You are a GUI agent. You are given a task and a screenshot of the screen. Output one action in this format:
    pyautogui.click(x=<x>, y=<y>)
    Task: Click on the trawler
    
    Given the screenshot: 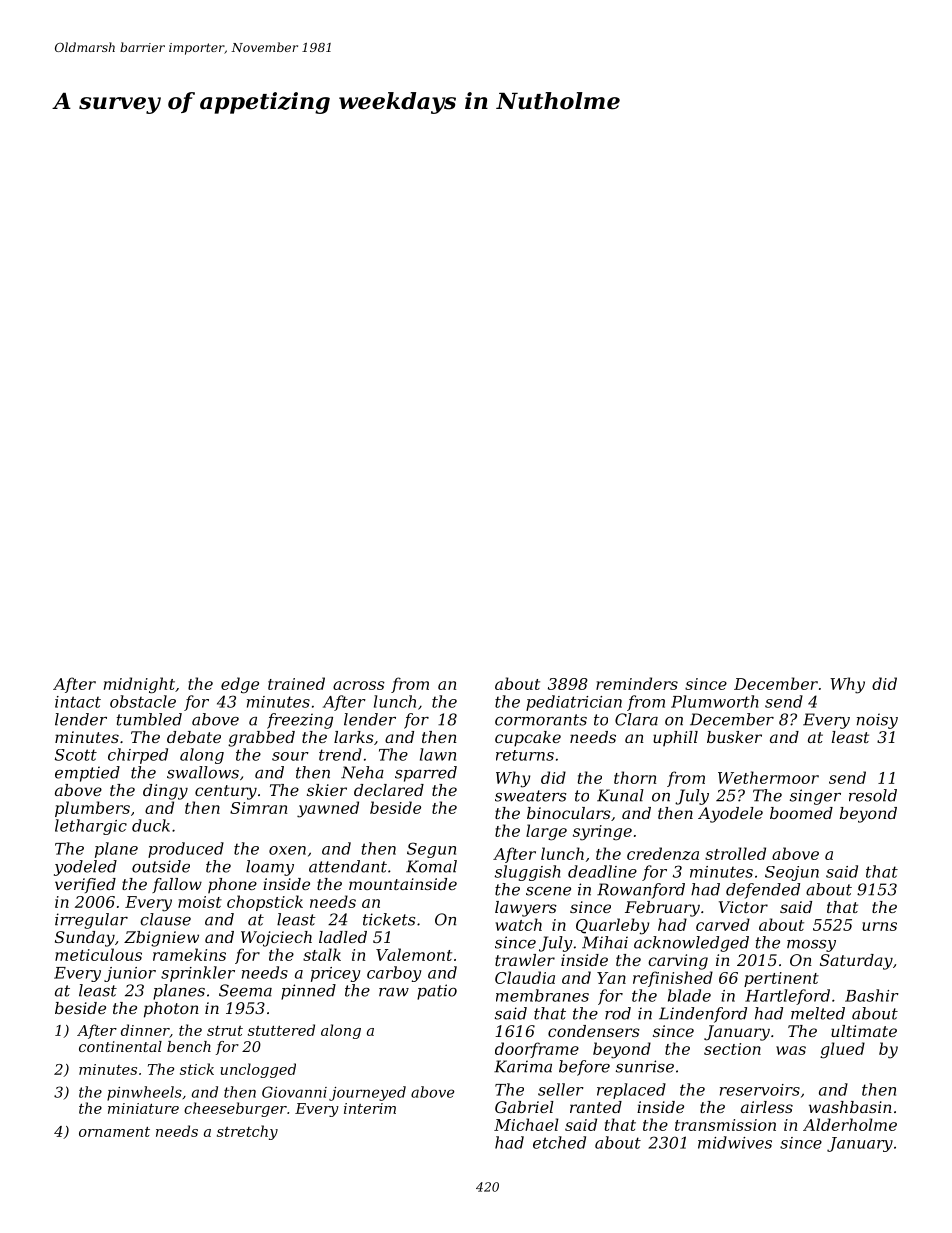 What is the action you would take?
    pyautogui.click(x=525, y=960)
